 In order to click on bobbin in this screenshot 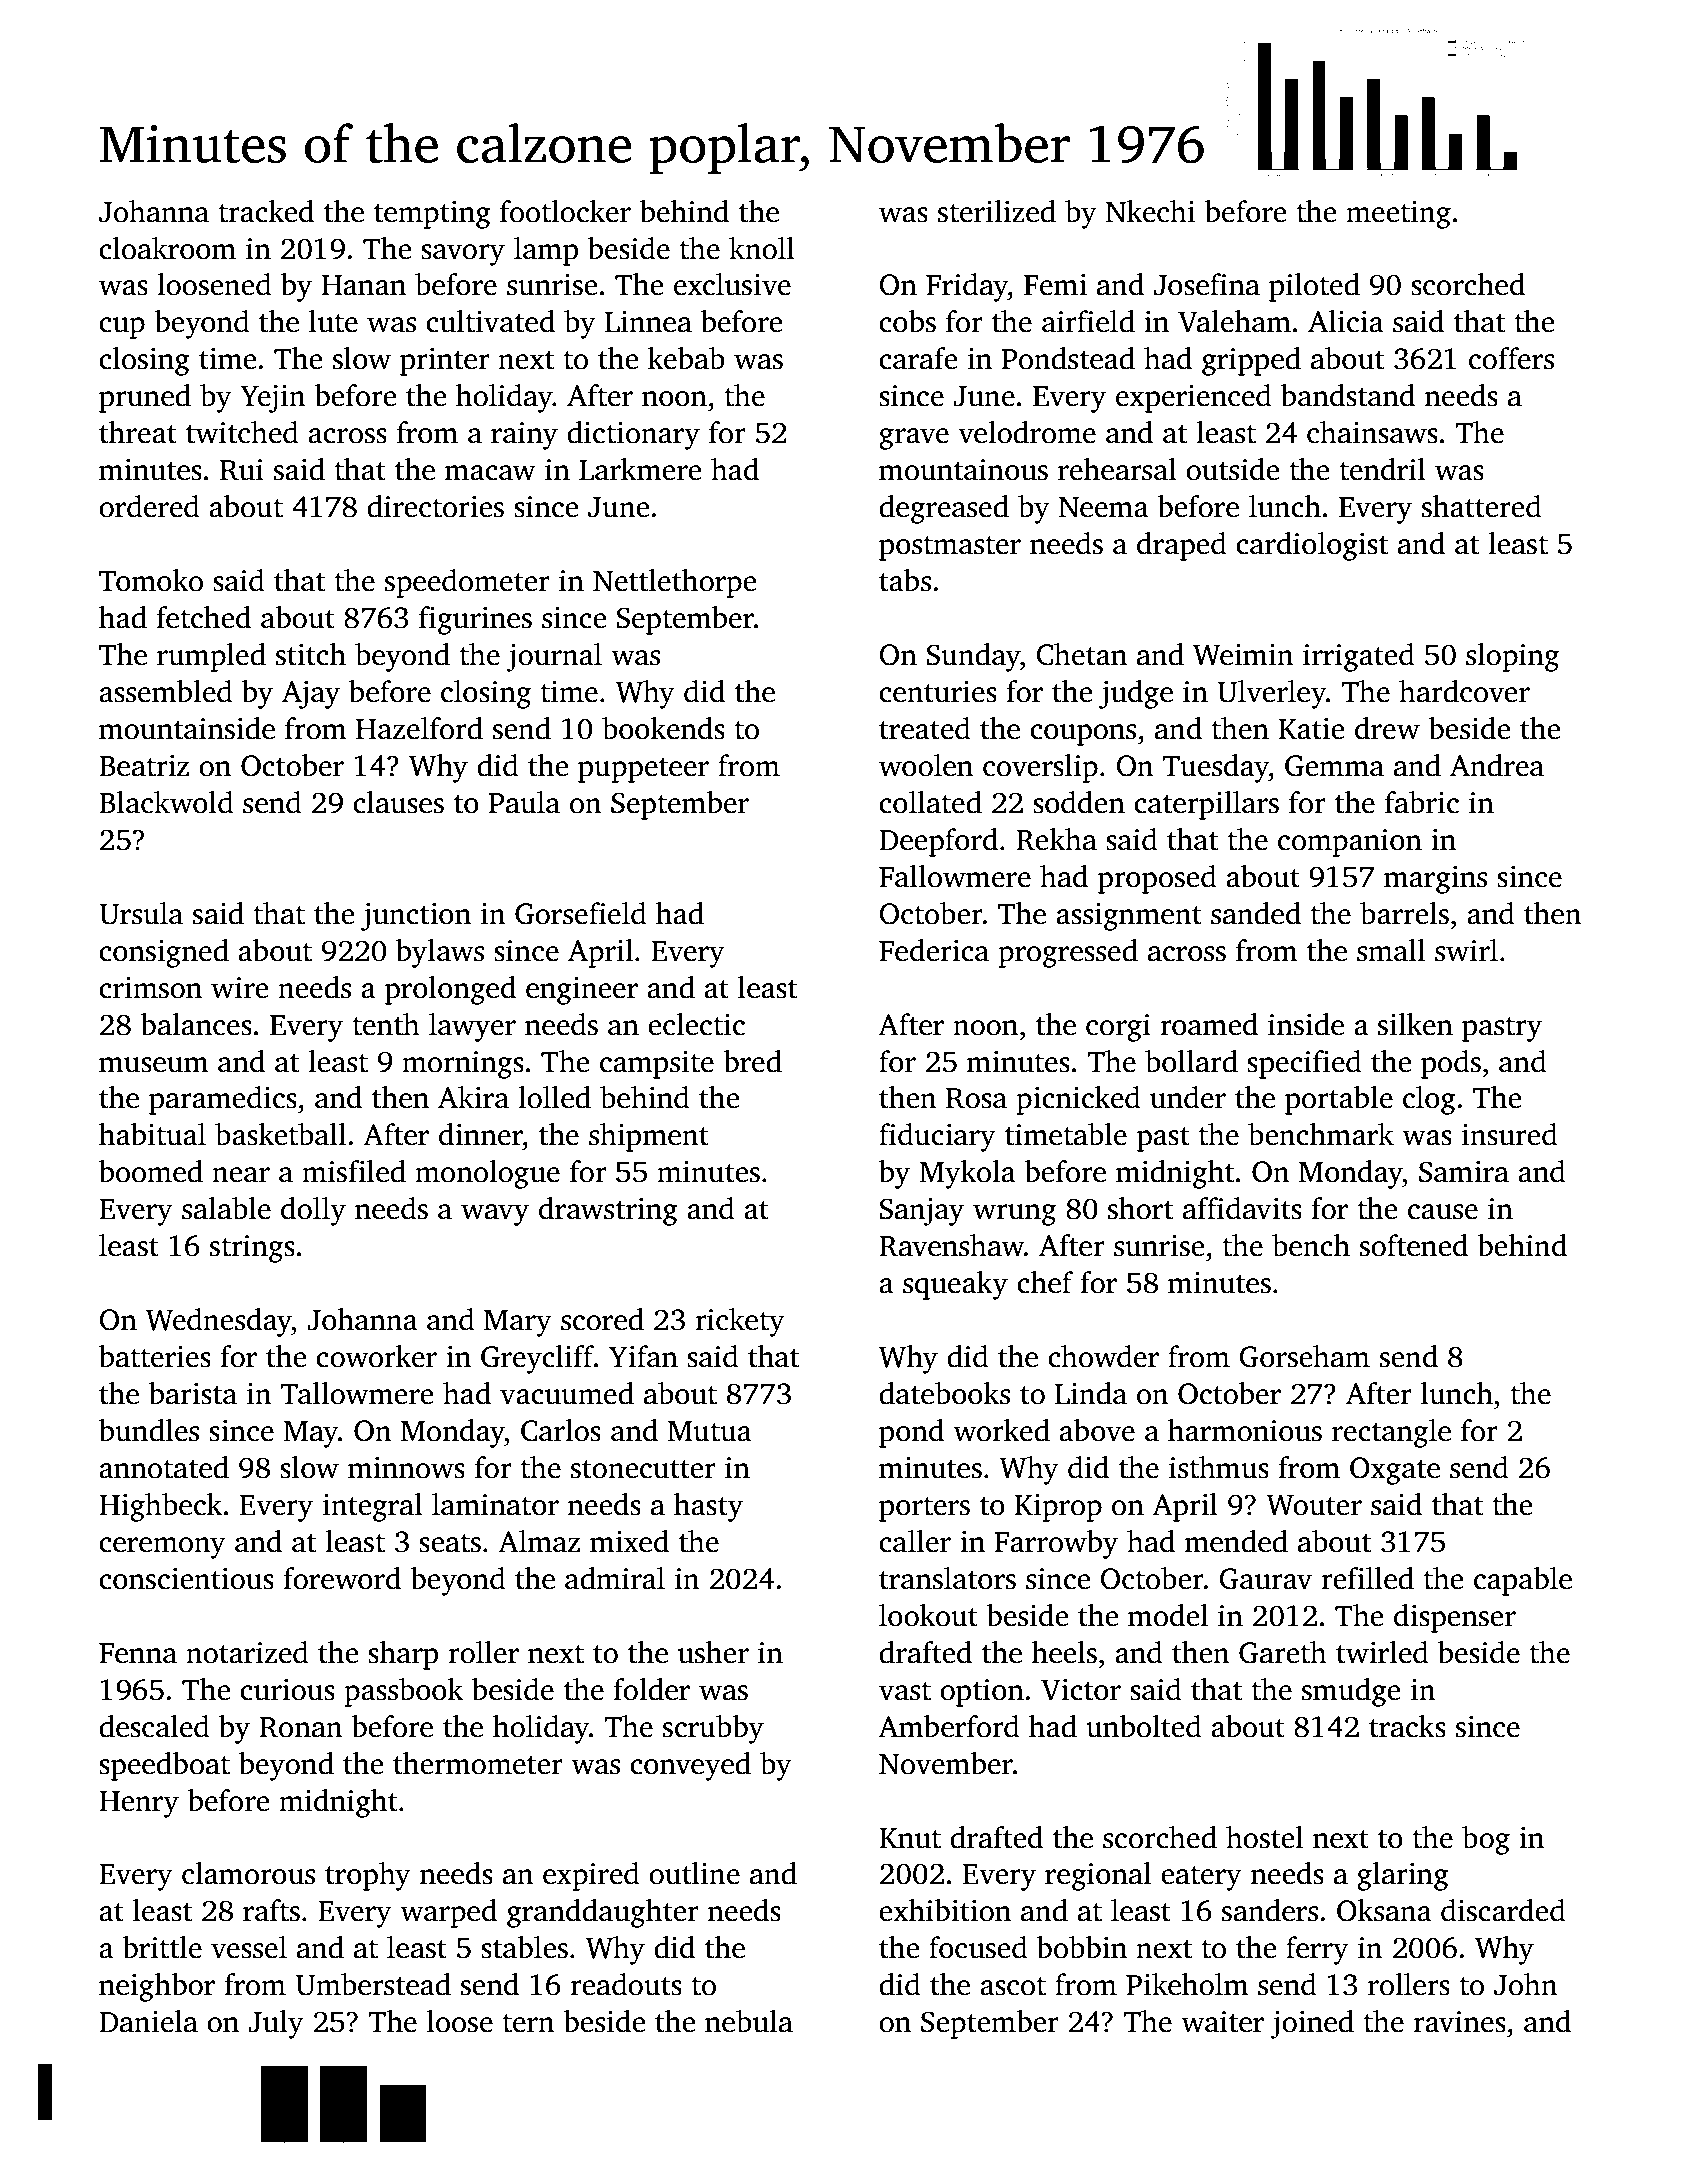, I will do `click(1081, 1947)`.
